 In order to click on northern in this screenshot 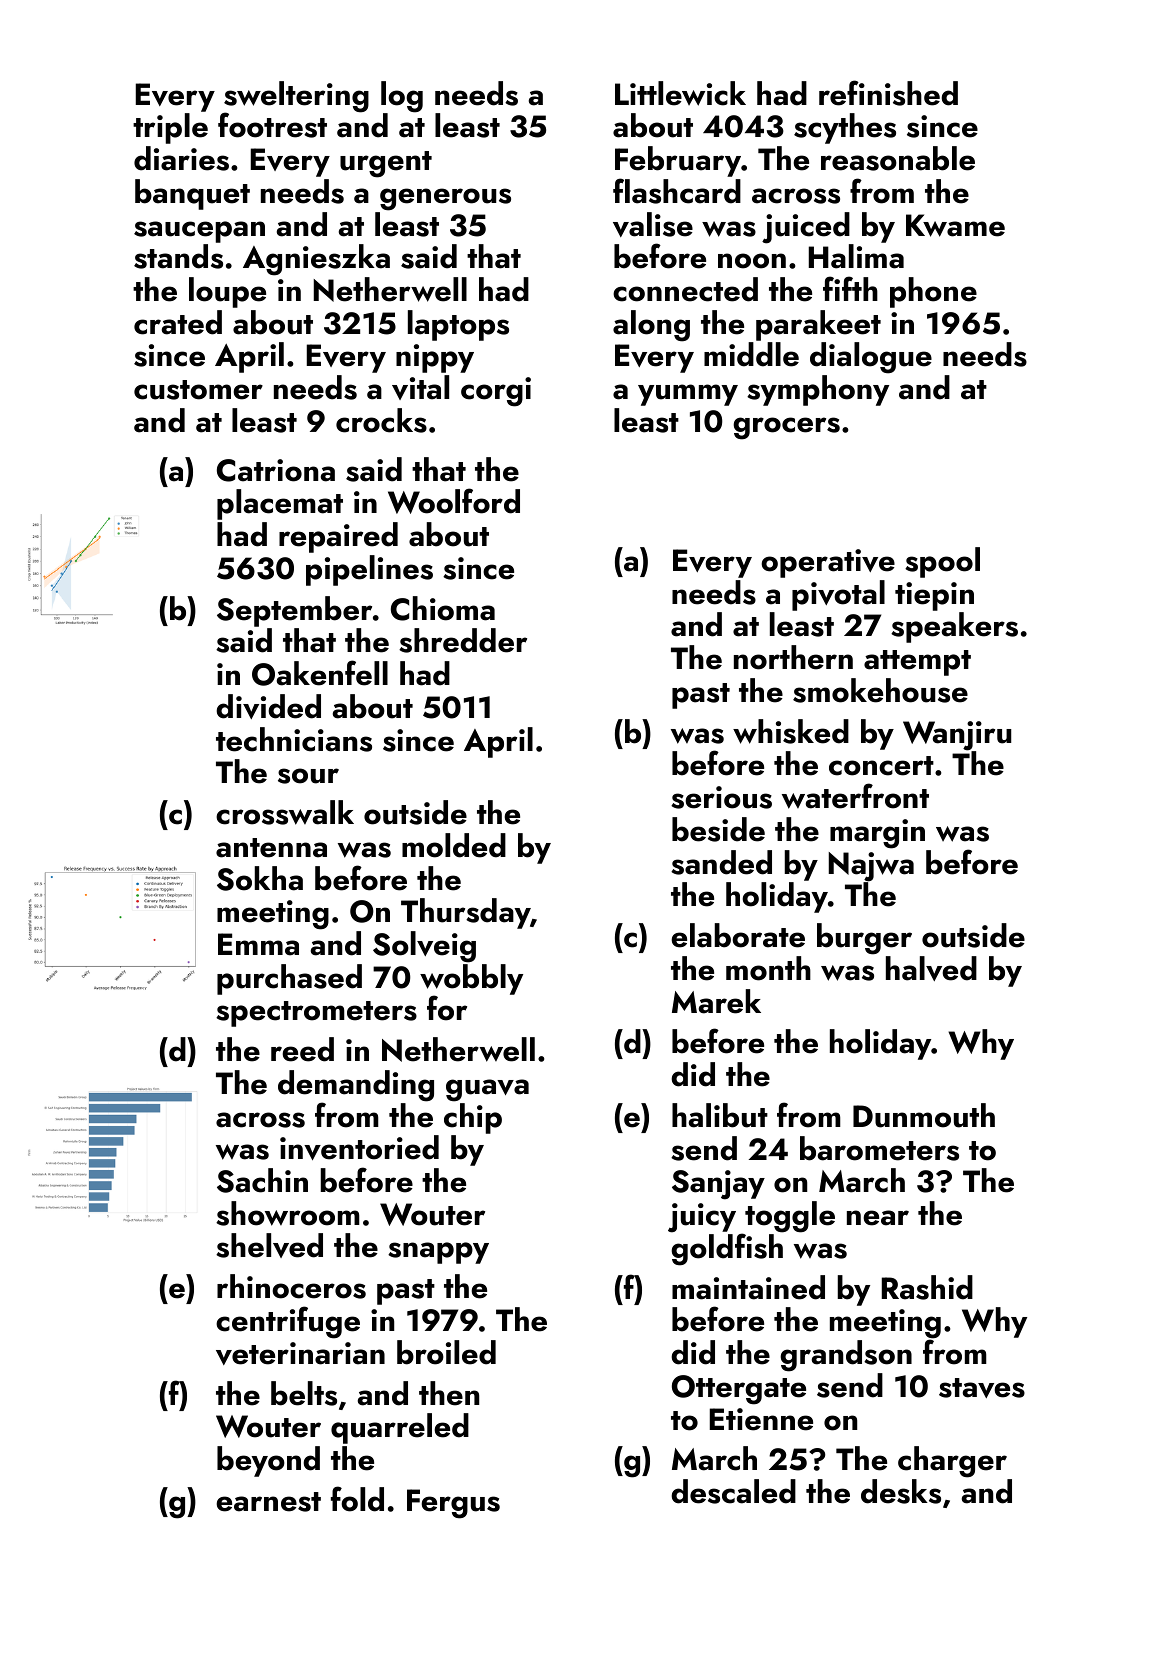, I will do `click(793, 657)`.
